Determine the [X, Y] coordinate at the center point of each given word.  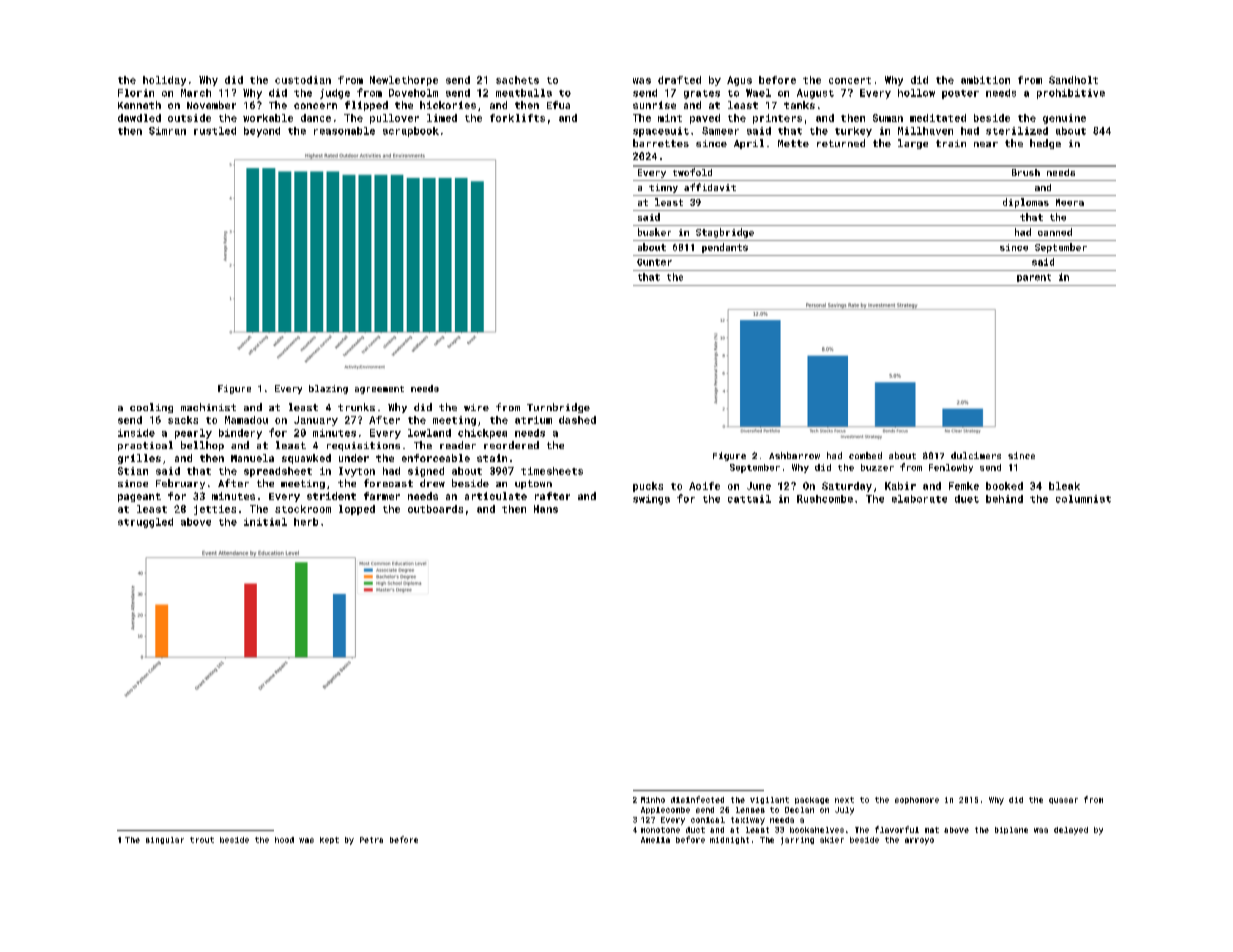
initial [265, 522]
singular [165, 840]
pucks [648, 487]
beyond [262, 132]
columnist [1083, 499]
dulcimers [976, 455]
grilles [139, 459]
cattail [749, 499]
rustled [215, 131]
